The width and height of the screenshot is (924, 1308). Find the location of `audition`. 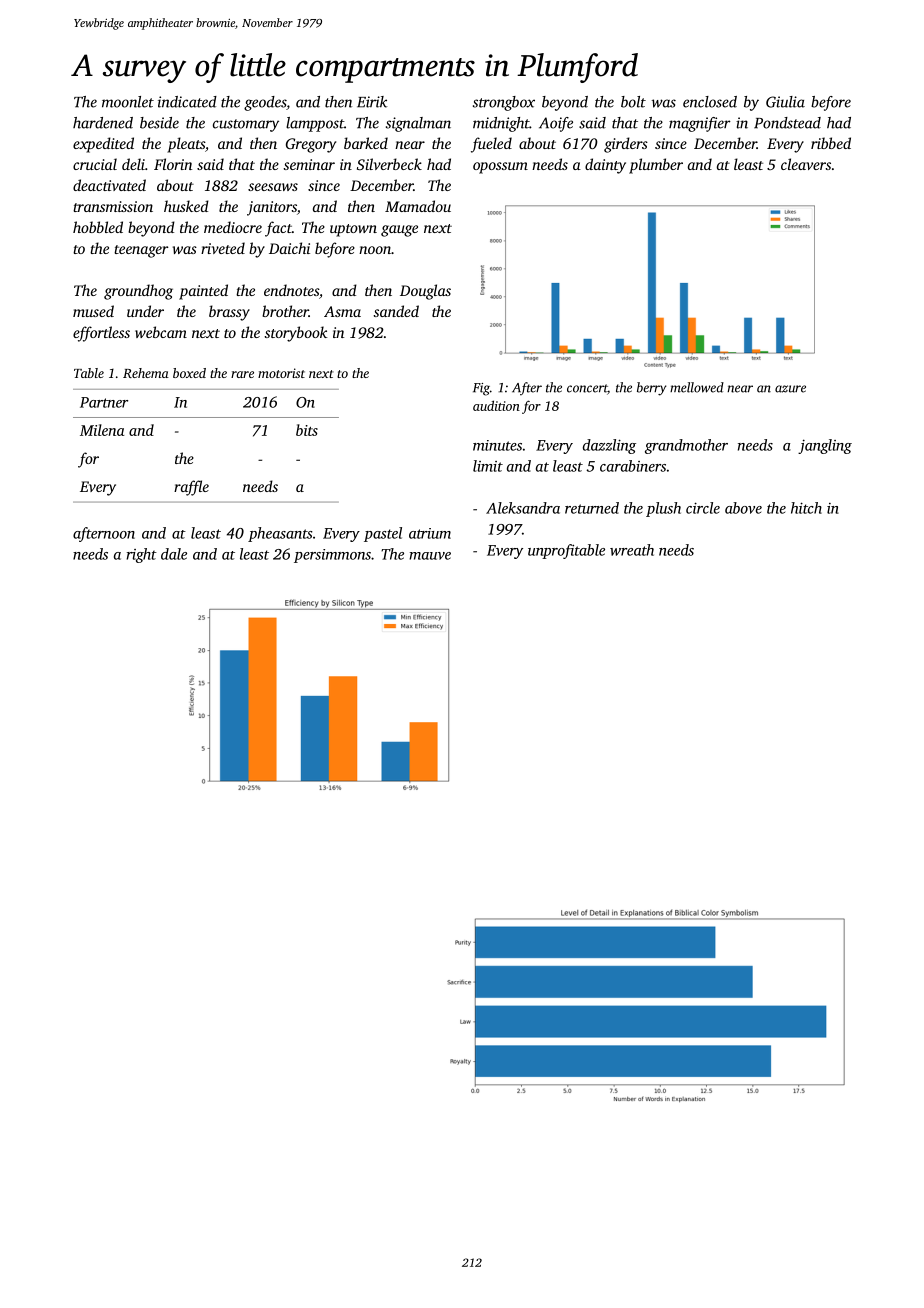

audition is located at coordinates (496, 405).
